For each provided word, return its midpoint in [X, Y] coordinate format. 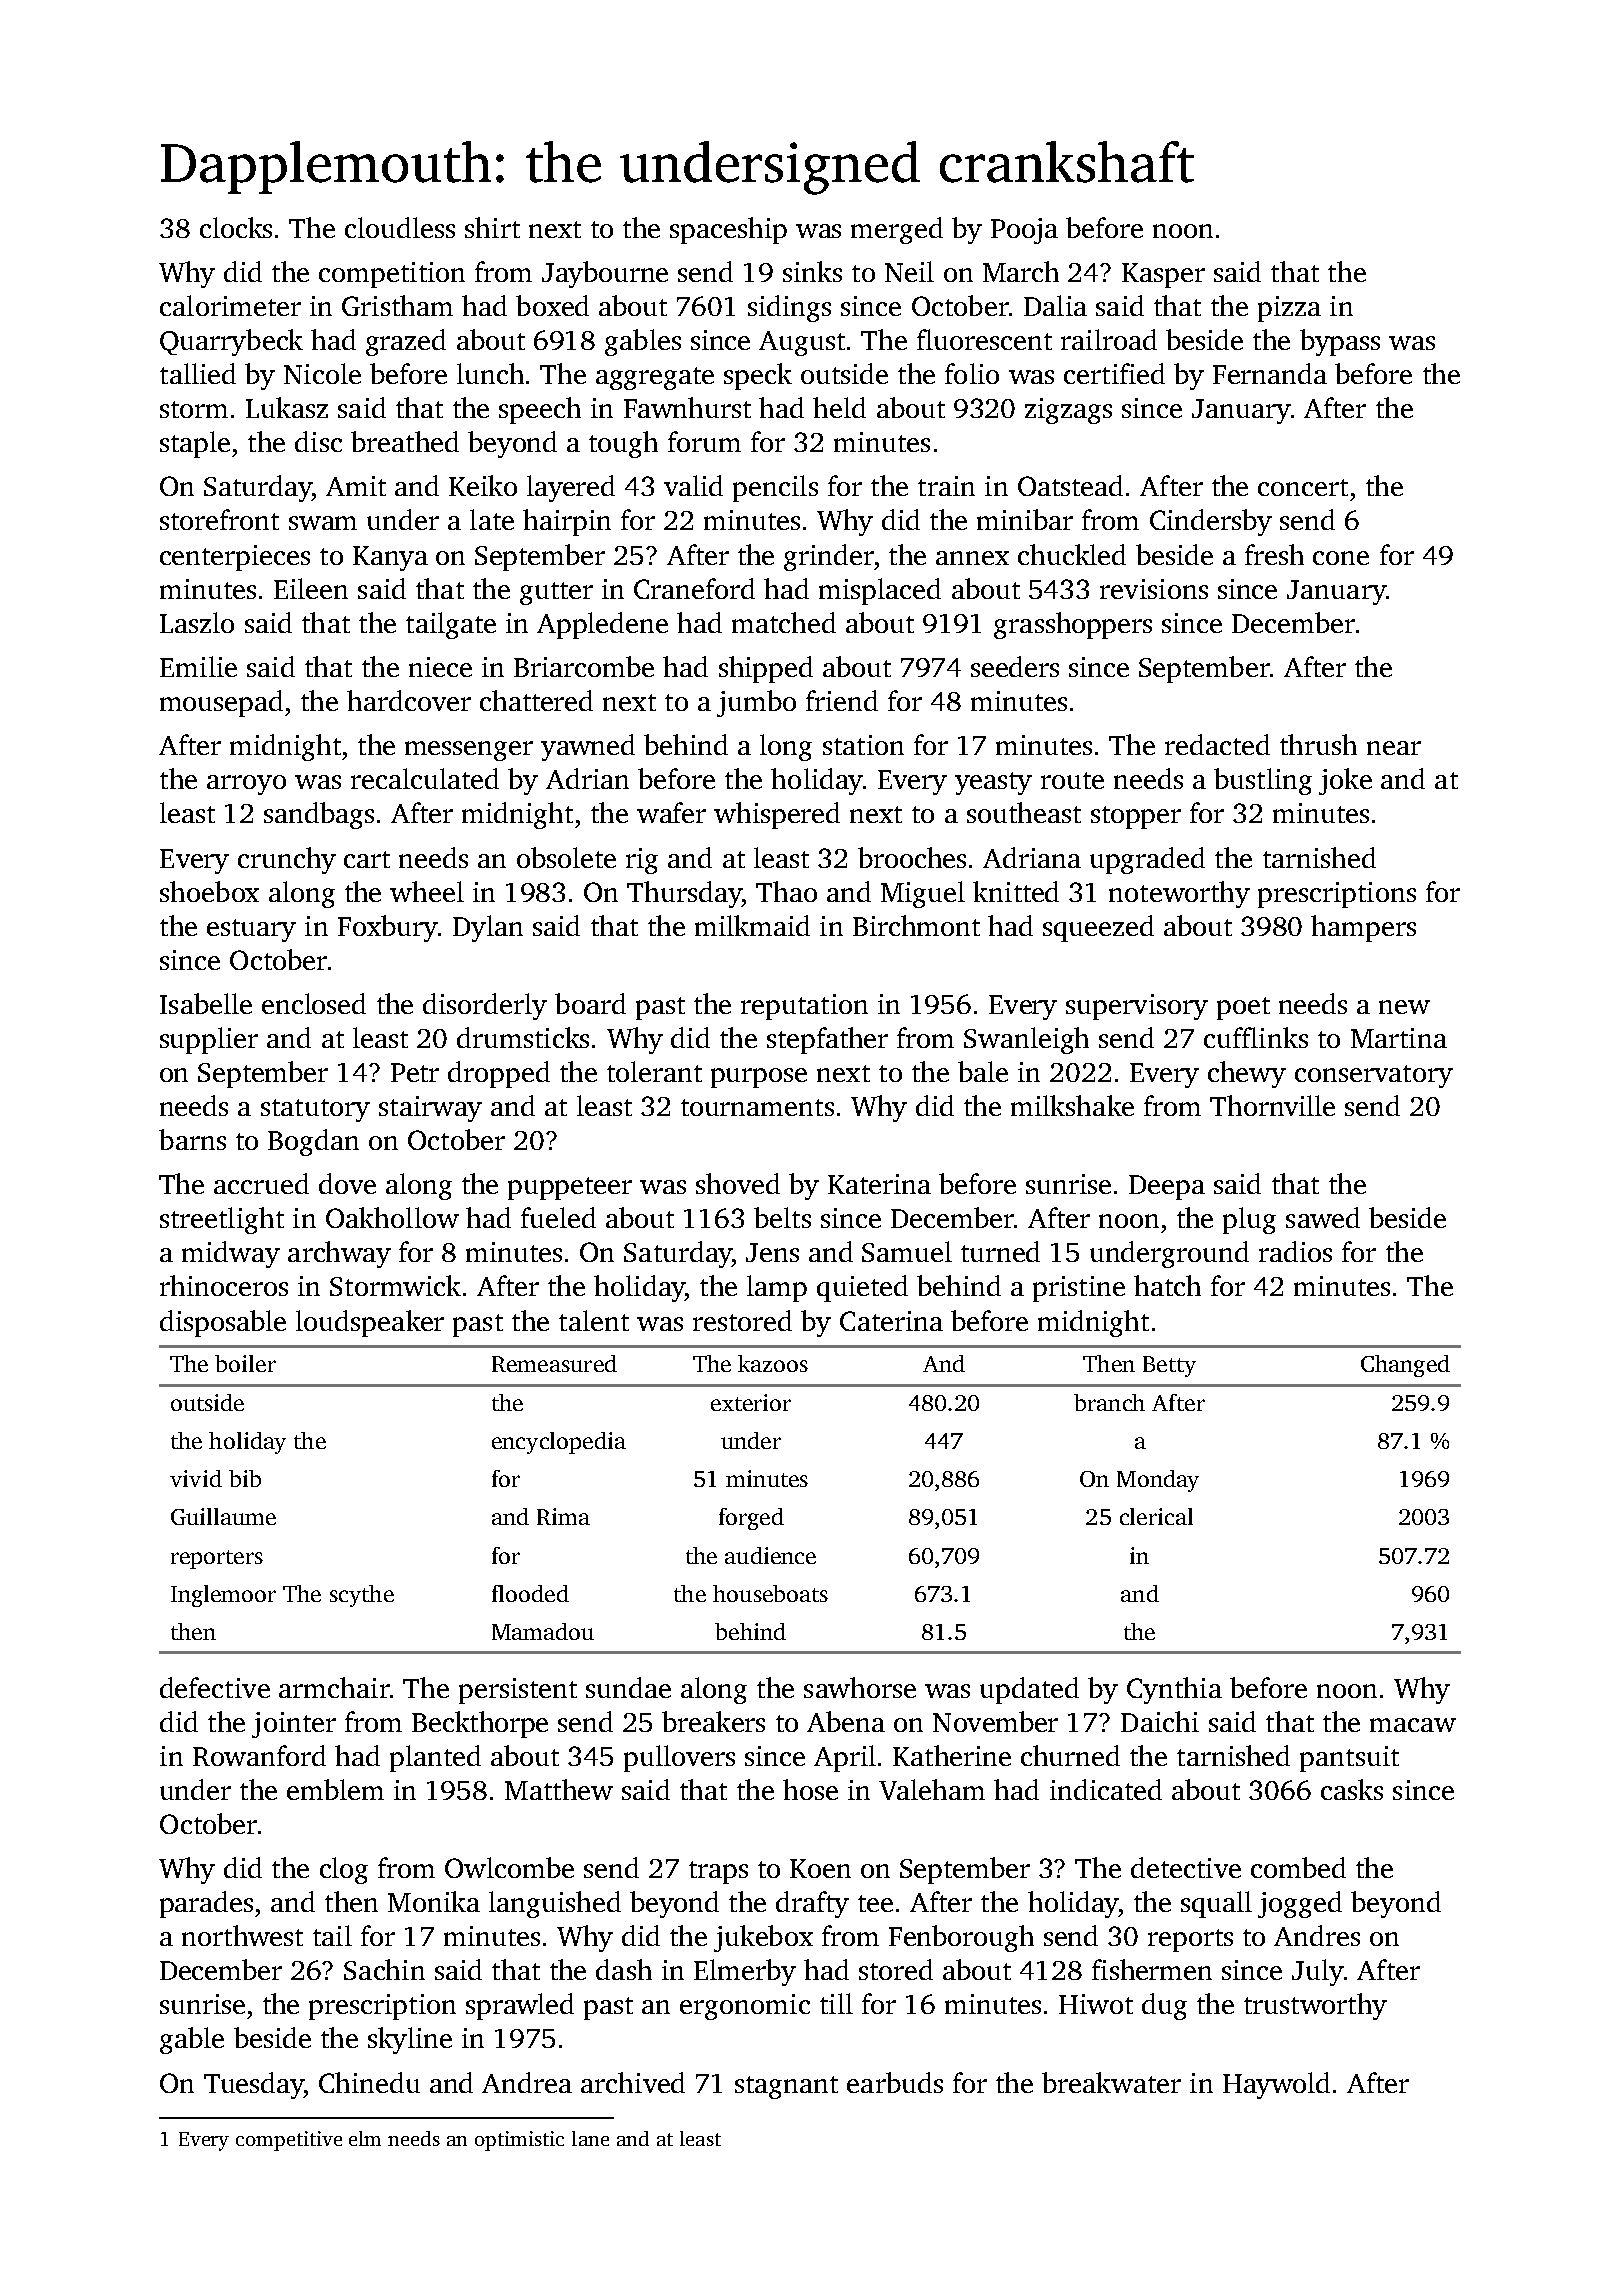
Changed [1405, 1366]
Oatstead [1070, 485]
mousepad [221, 703]
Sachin [384, 1969]
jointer [294, 1725]
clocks [236, 227]
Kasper [1163, 275]
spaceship [728, 230]
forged [751, 1519]
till [836, 2003]
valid [693, 485]
